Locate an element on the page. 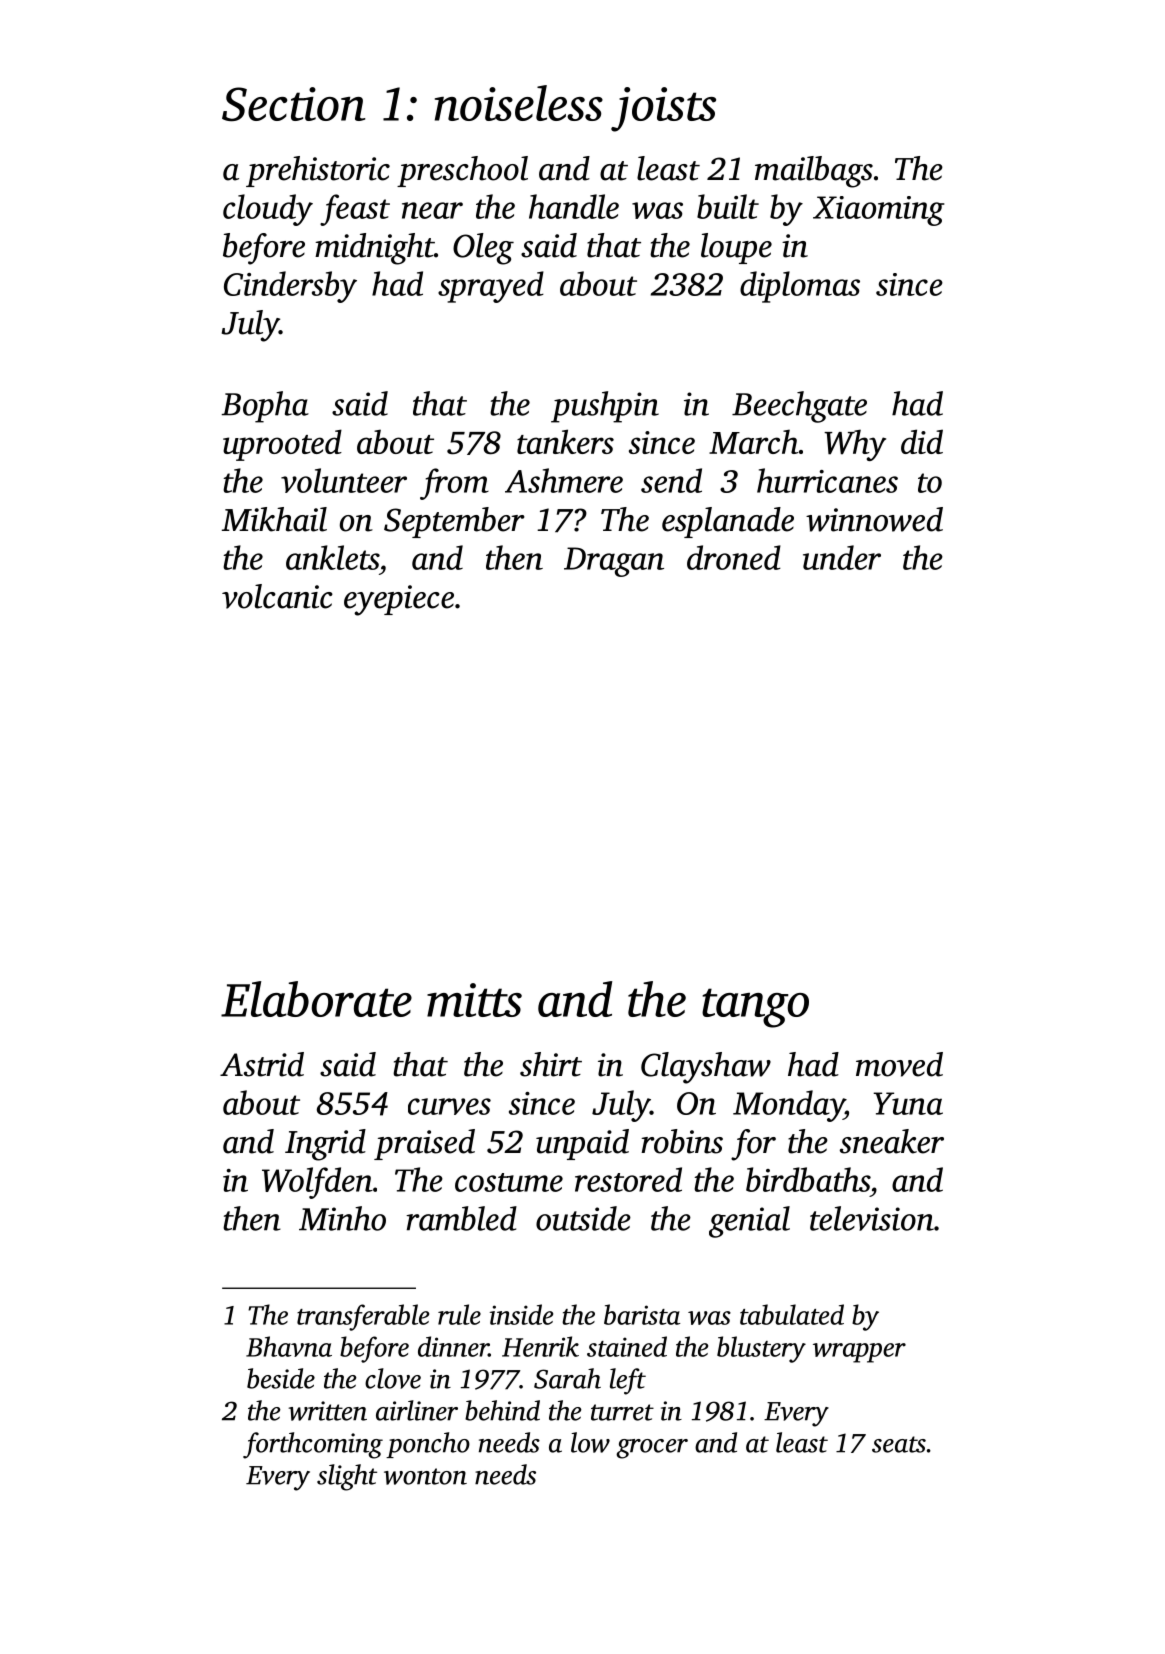 The height and width of the document is (1654, 1165). eyepiece is located at coordinates (399, 600).
